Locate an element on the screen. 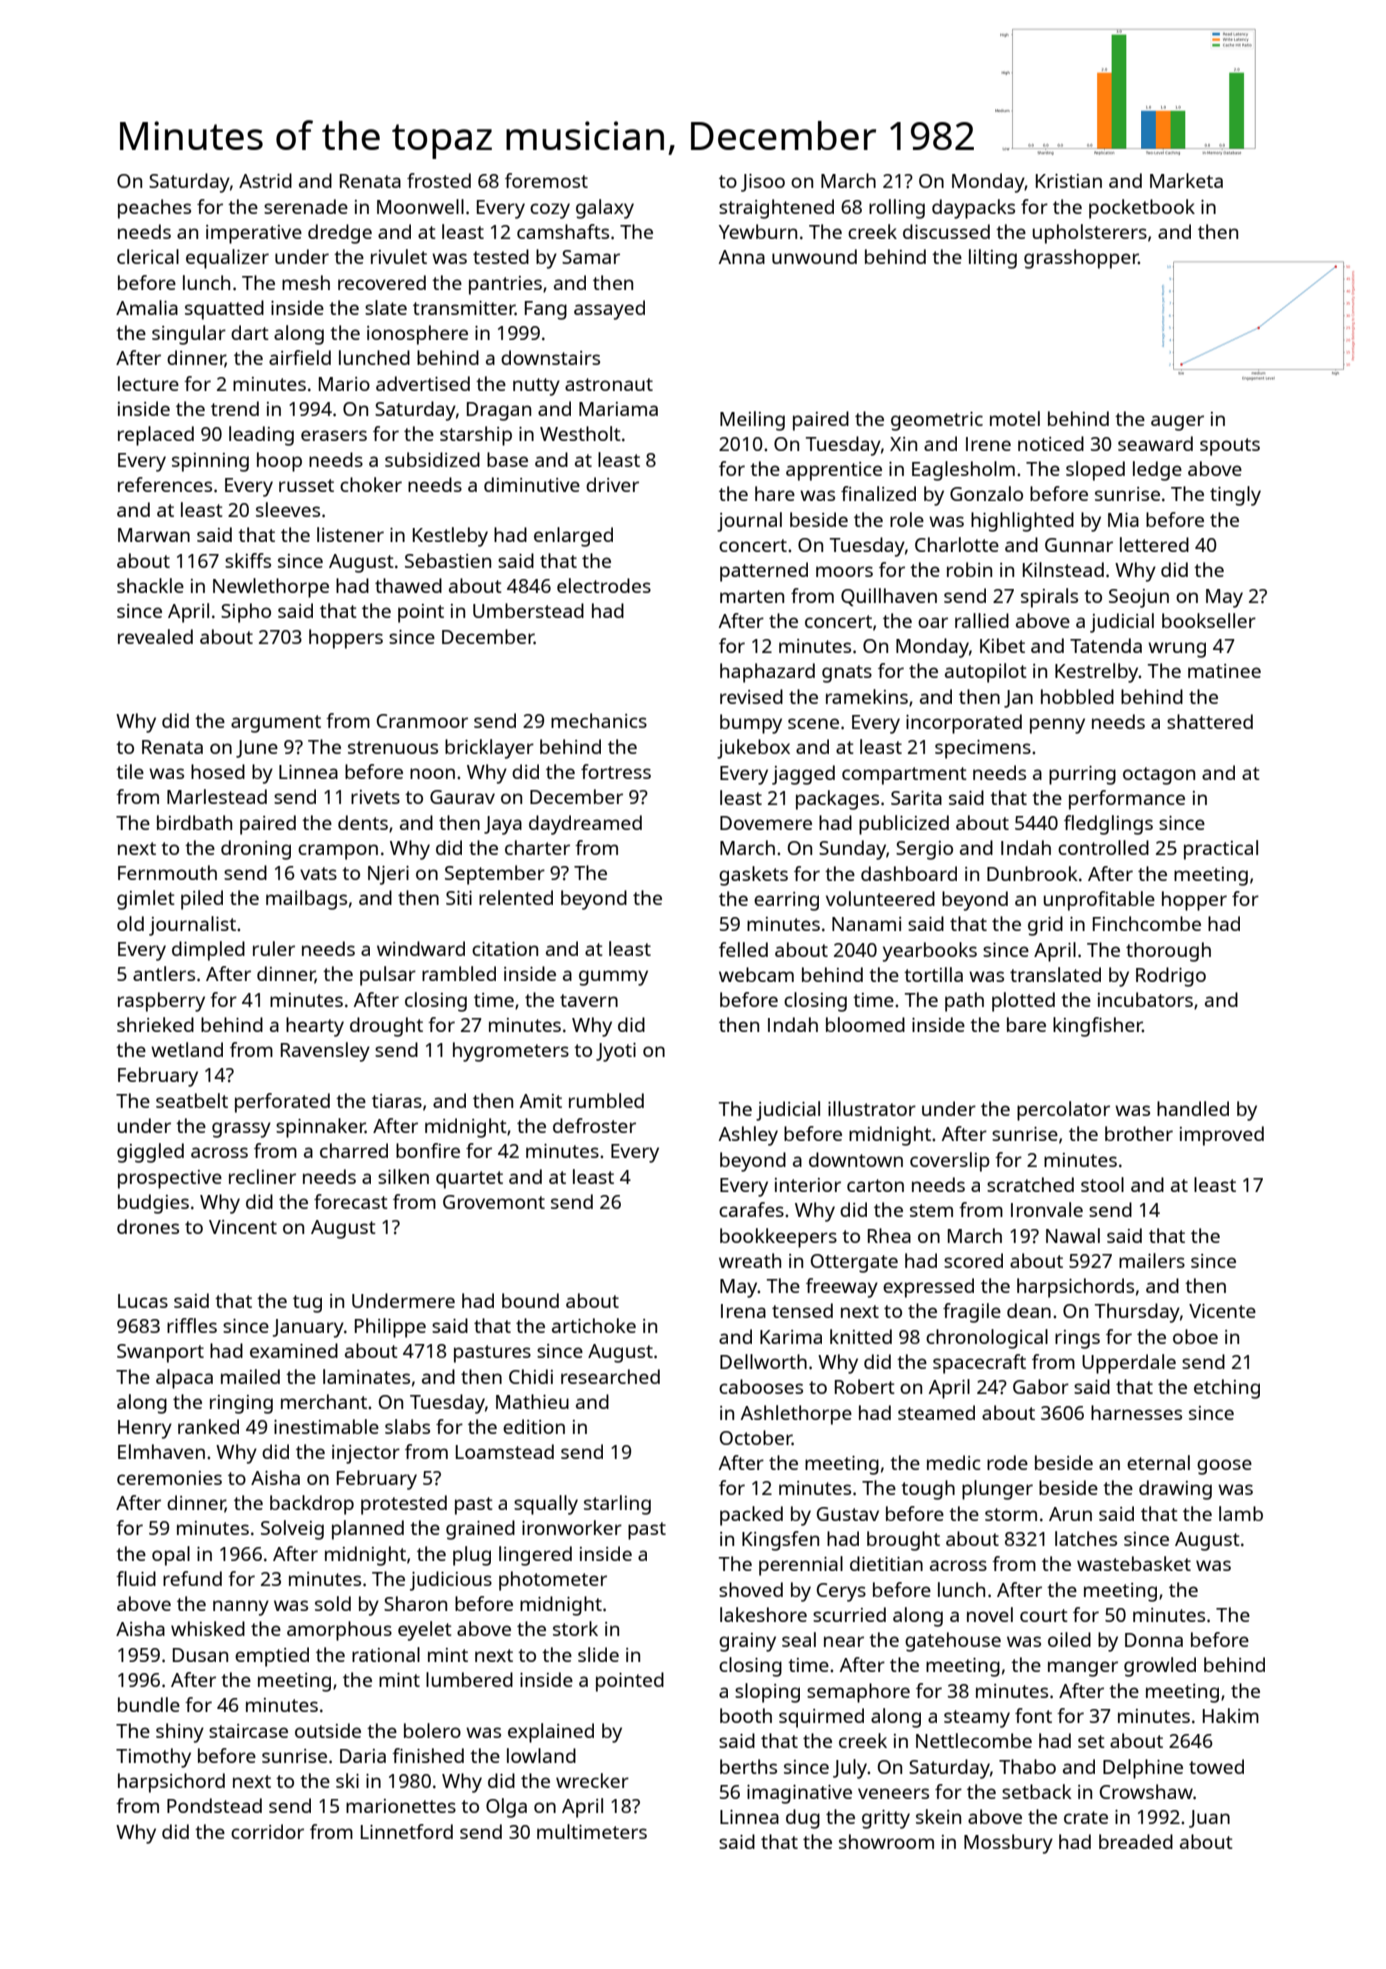 This screenshot has height=1969, width=1386. etching is located at coordinates (1227, 1389).
